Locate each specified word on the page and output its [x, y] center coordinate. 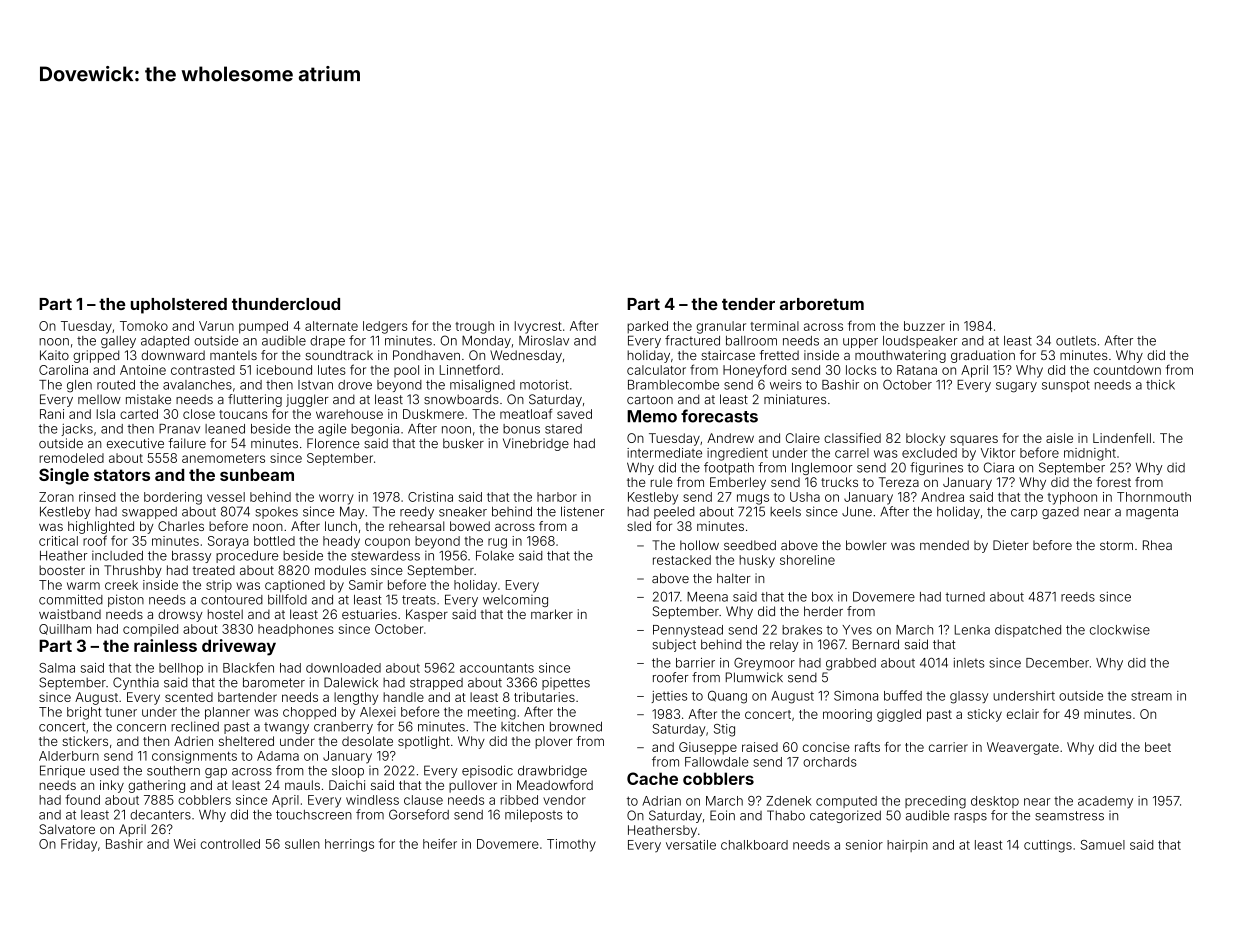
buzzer [924, 326]
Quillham [65, 629]
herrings [349, 845]
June [857, 511]
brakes [802, 630]
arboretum [822, 304]
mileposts [534, 815]
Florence [333, 443]
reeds [1078, 597]
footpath [729, 468]
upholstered [179, 306]
